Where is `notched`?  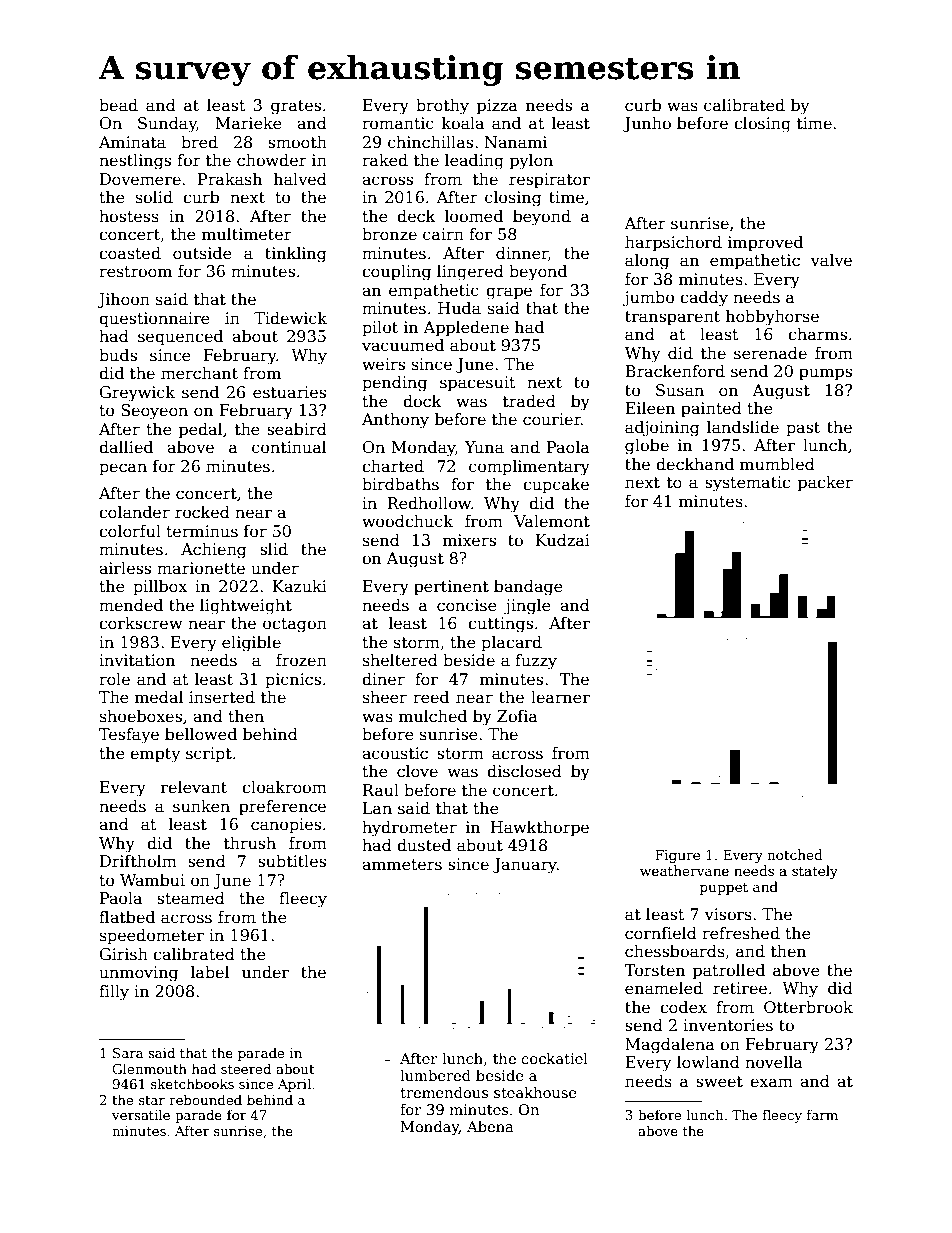
notched is located at coordinates (795, 854).
